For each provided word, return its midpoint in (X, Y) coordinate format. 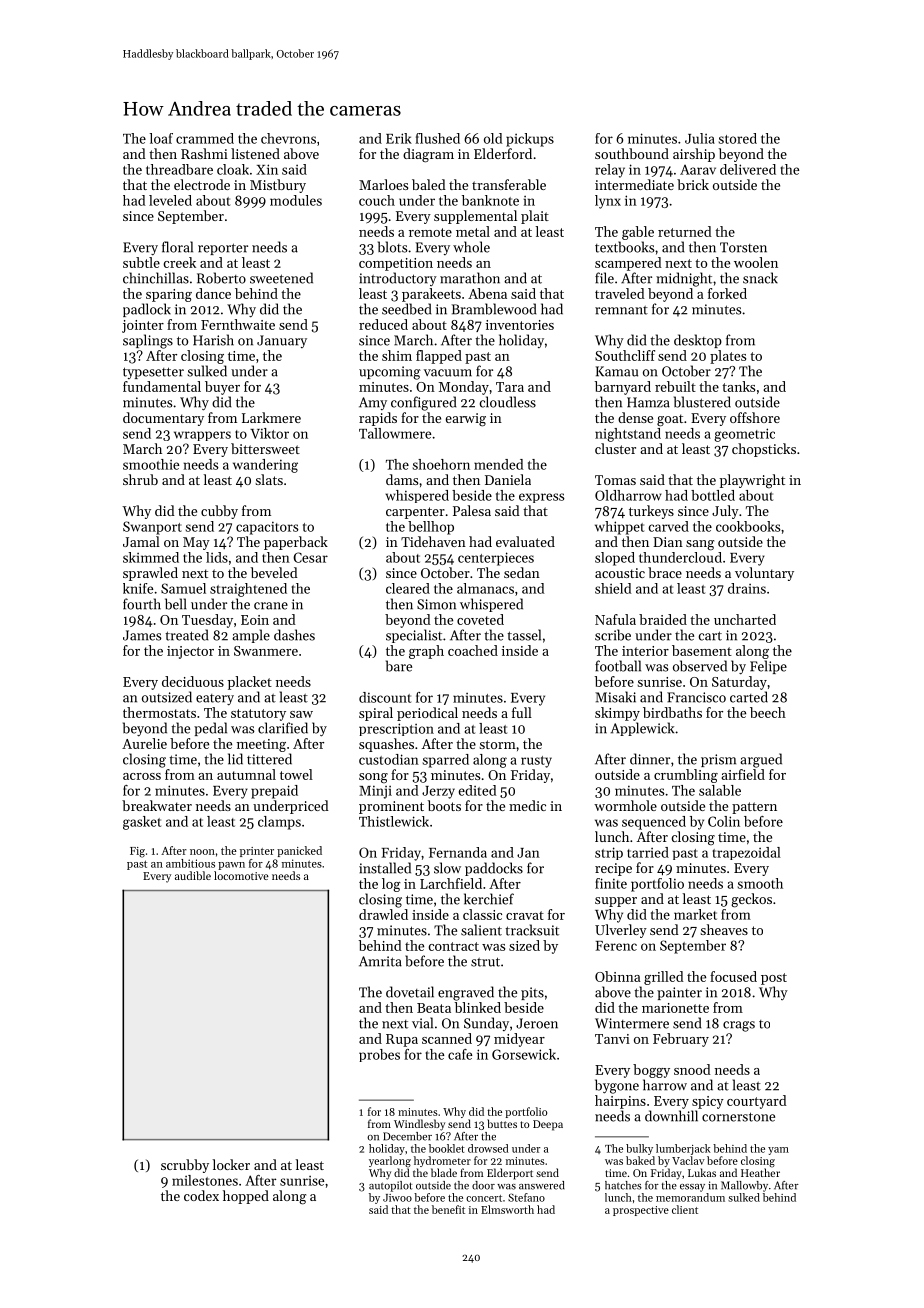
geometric (744, 435)
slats (269, 479)
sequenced (654, 823)
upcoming (390, 373)
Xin (267, 169)
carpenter (415, 513)
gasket (142, 823)
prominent (391, 807)
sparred (446, 761)
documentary (163, 419)
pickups (530, 140)
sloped (615, 559)
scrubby (185, 1166)
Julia (700, 138)
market (695, 914)
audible (193, 875)
